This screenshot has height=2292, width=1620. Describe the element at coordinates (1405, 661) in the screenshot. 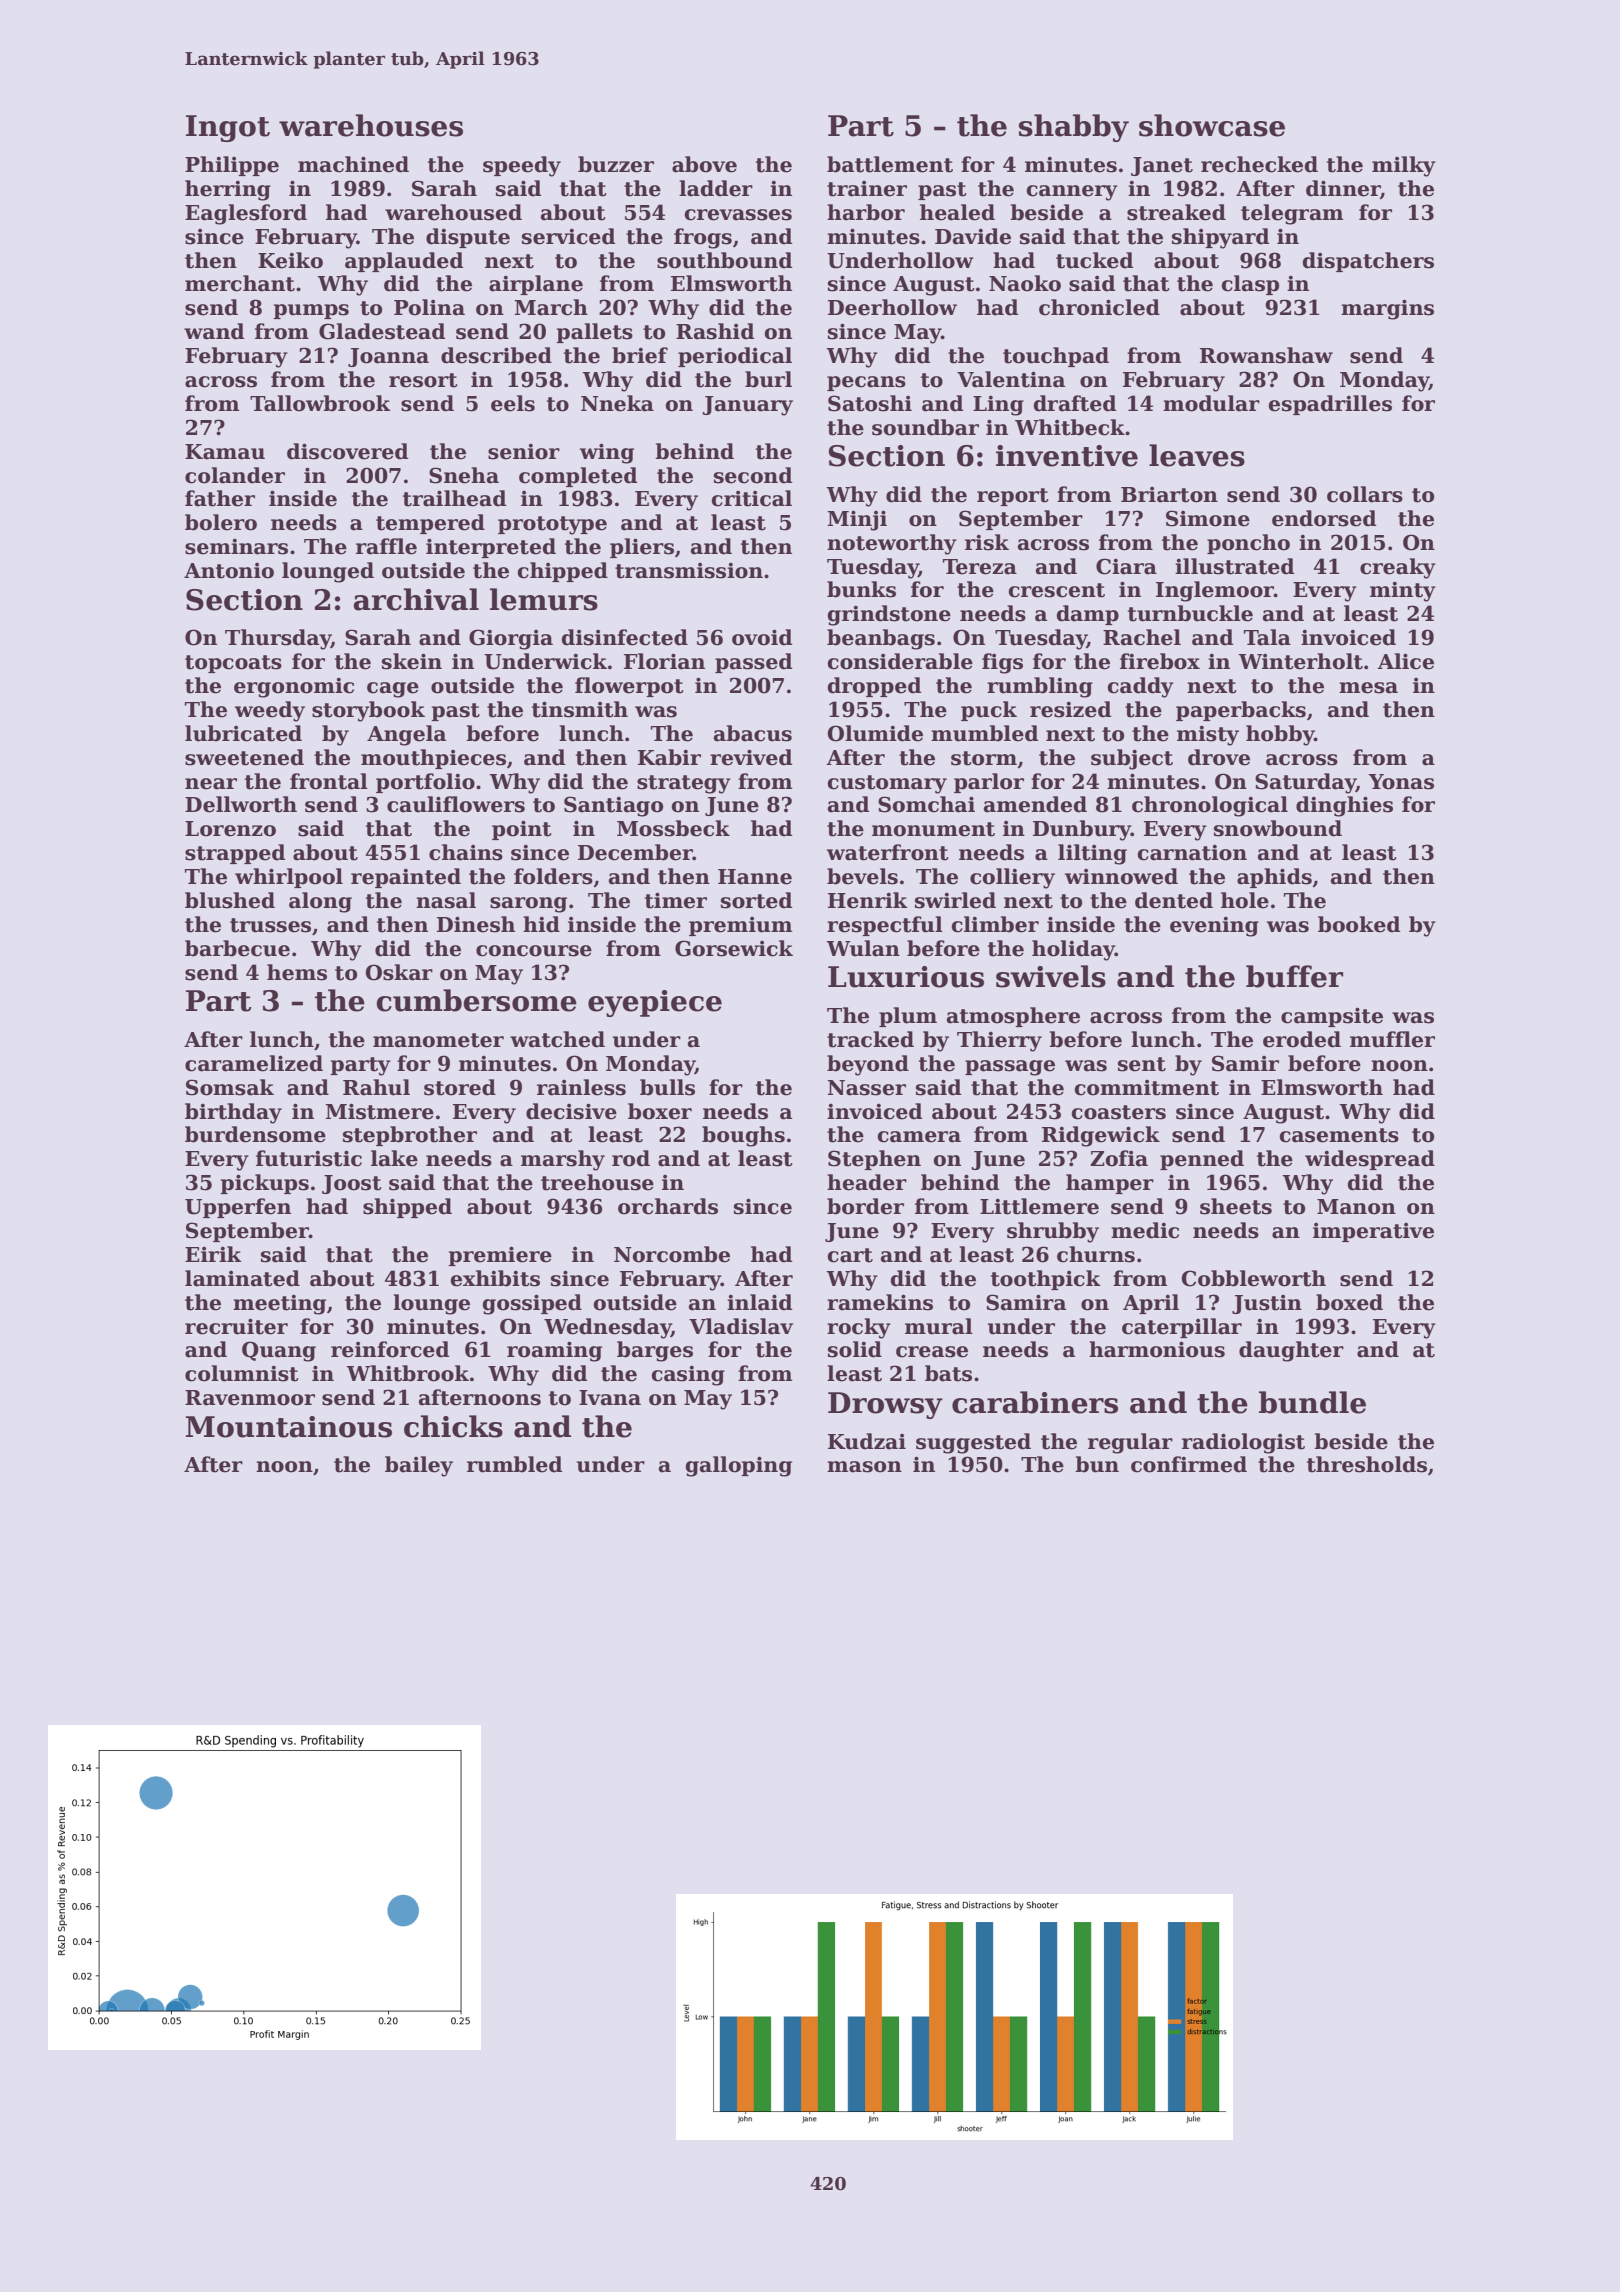

I see `Alice` at that location.
